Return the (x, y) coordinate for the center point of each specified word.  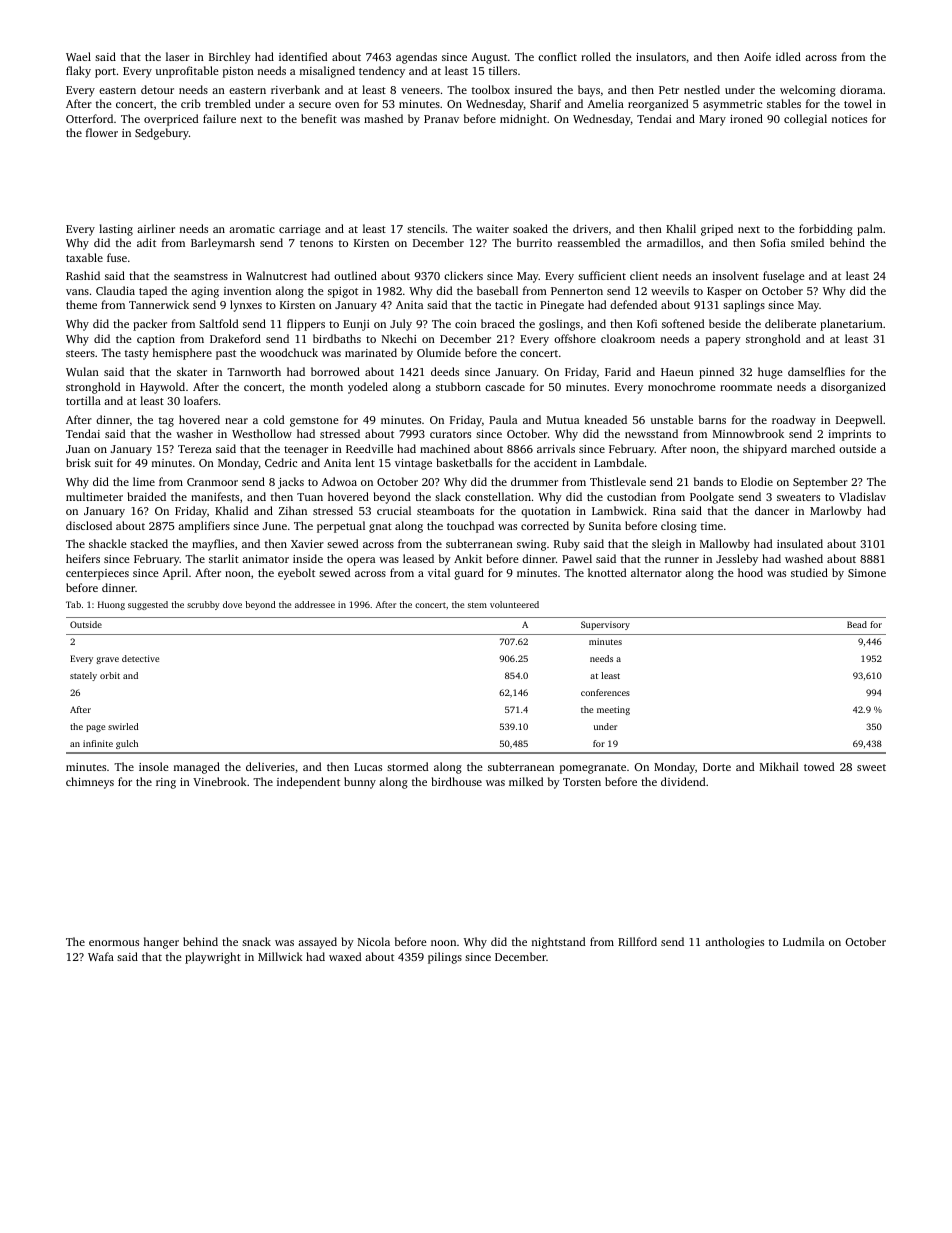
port (105, 73)
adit (146, 242)
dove (232, 604)
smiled (807, 242)
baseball (497, 290)
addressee (315, 604)
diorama (861, 89)
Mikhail (779, 766)
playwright (213, 958)
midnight (523, 120)
